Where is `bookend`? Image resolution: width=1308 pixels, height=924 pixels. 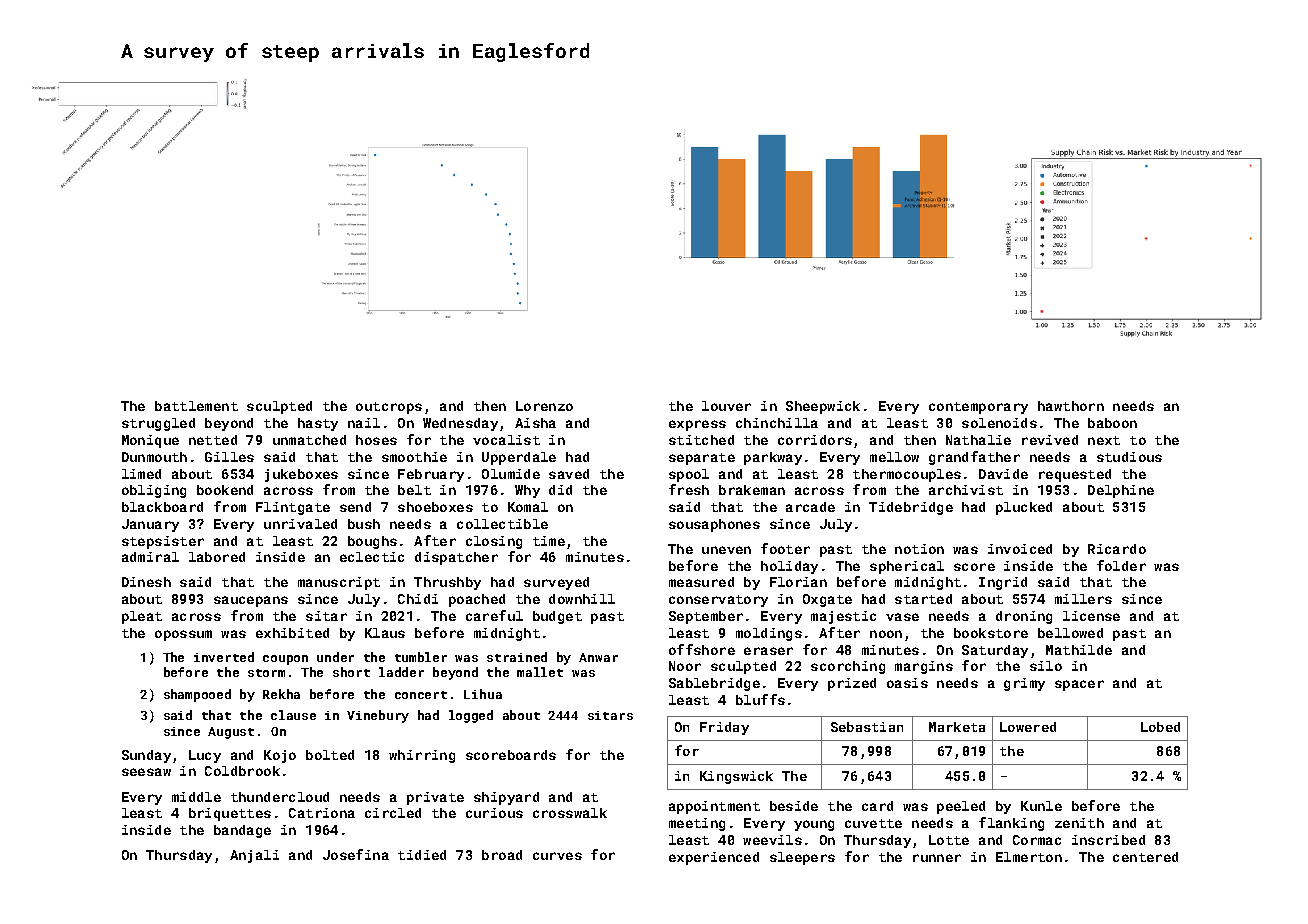 bookend is located at coordinates (225, 490).
